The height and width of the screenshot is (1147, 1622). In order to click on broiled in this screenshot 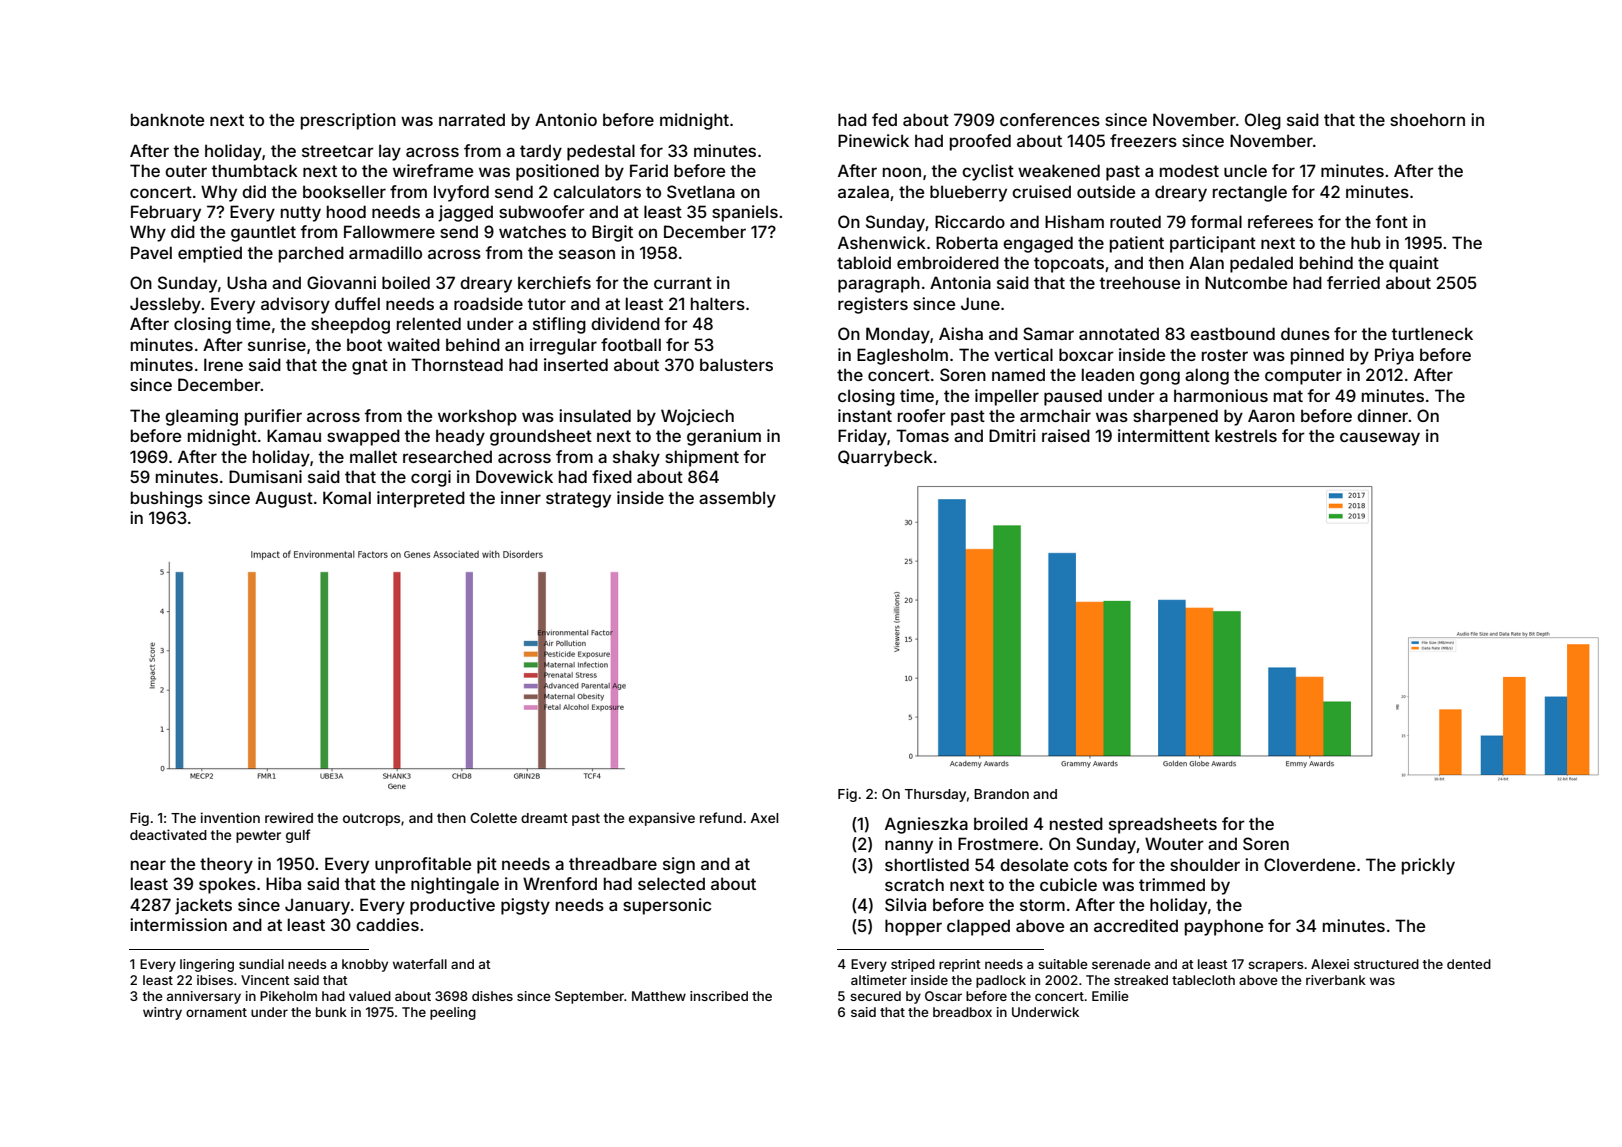, I will do `click(1001, 823)`.
